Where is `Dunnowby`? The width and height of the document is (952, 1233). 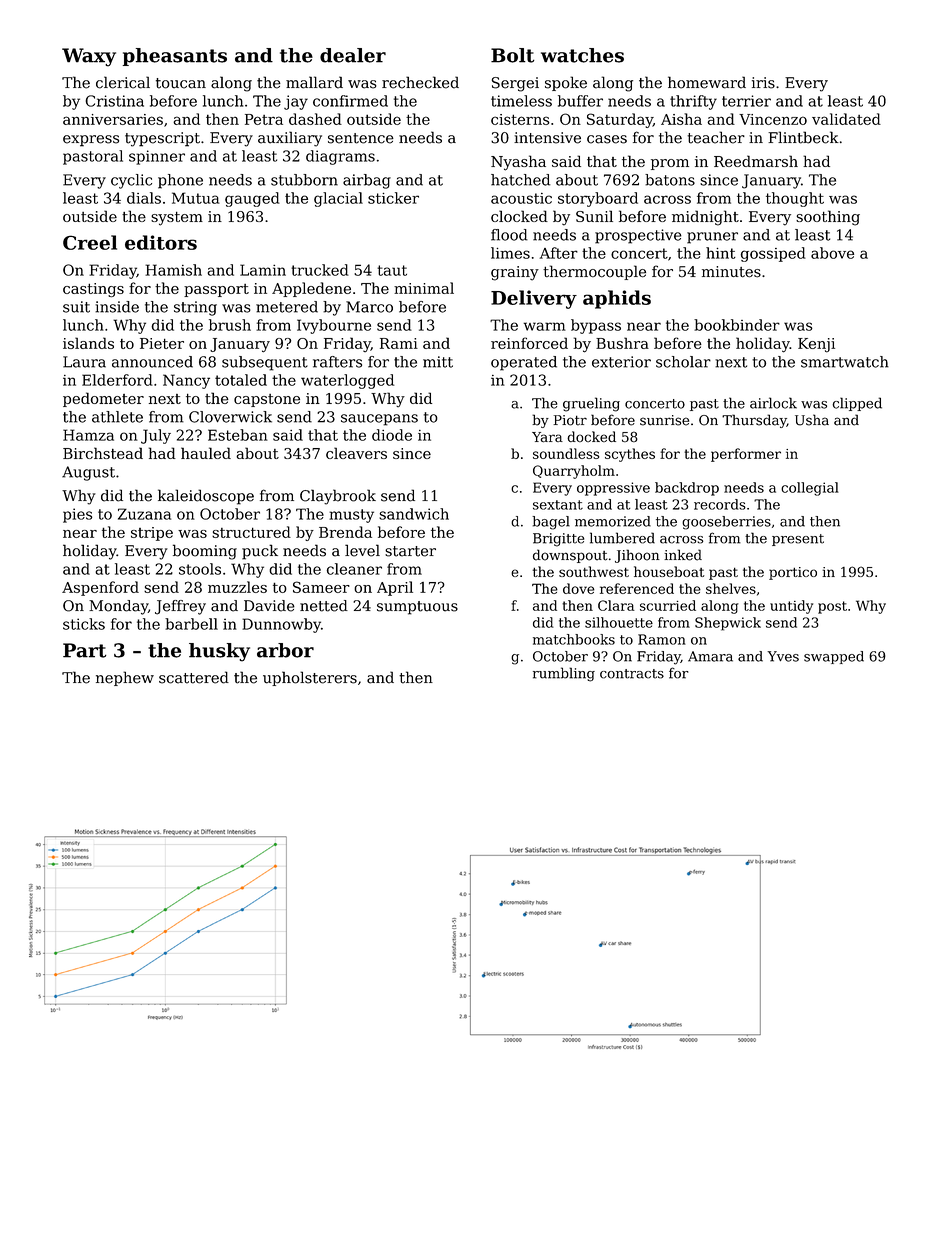 Dunnowby is located at coordinates (281, 625).
